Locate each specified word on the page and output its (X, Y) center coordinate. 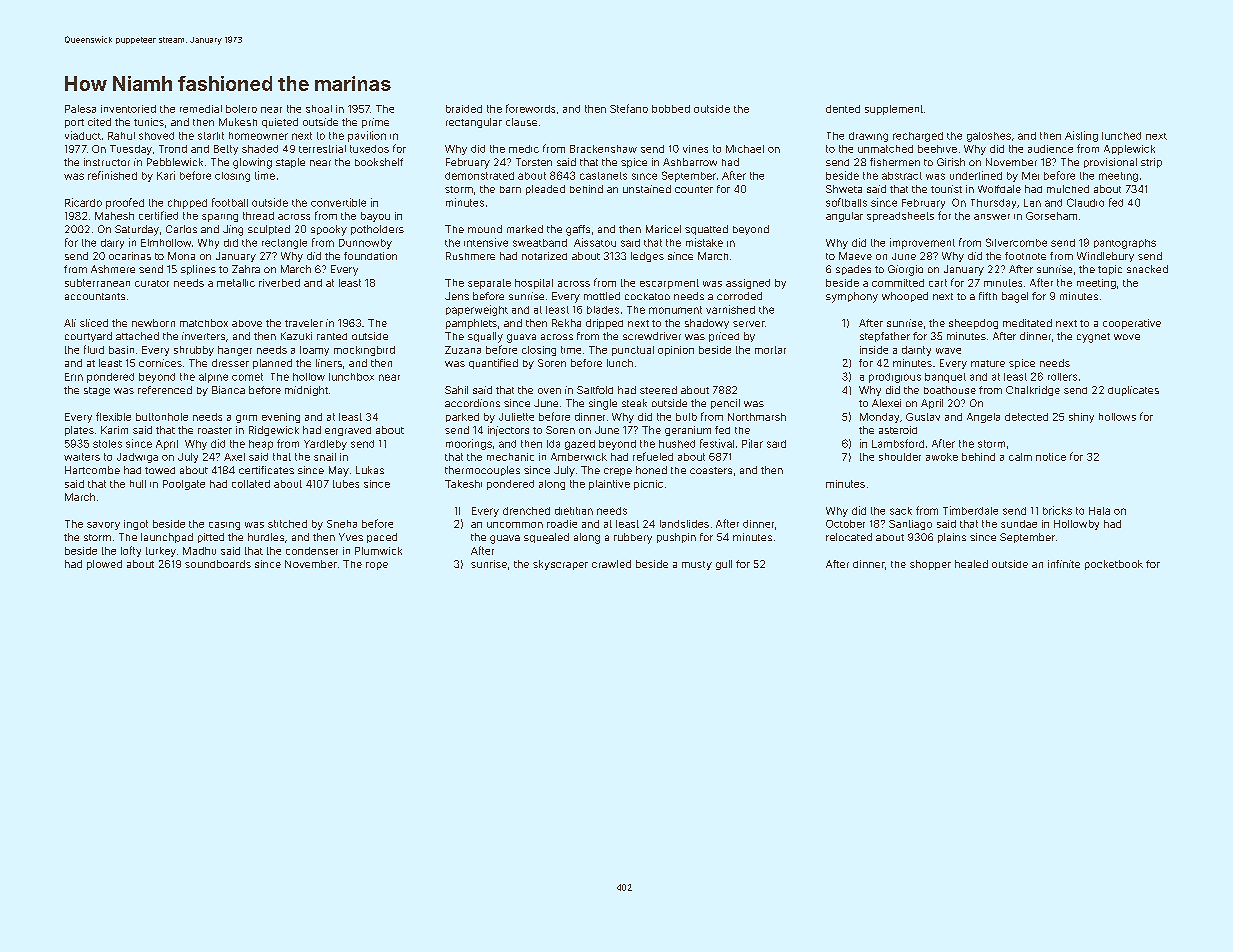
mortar (770, 350)
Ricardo (83, 202)
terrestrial (322, 149)
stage (97, 391)
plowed (104, 565)
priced (724, 337)
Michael (745, 149)
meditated (1027, 323)
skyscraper (560, 565)
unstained (647, 189)
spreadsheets (900, 217)
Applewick (1129, 150)
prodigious (895, 378)
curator (152, 283)
